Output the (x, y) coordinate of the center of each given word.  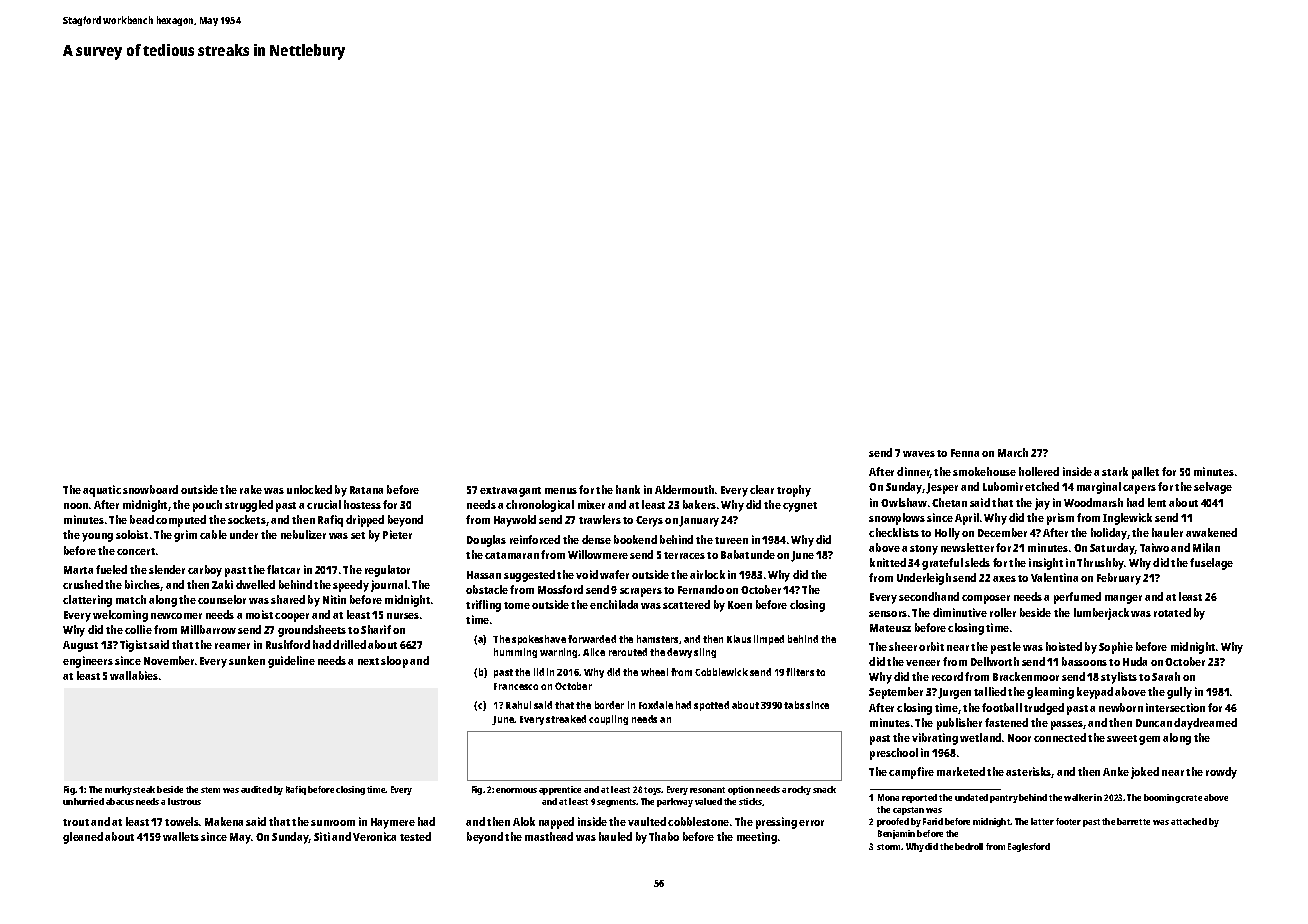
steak (144, 789)
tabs (794, 705)
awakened (1211, 532)
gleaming (1050, 693)
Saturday (1112, 549)
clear (762, 489)
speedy (351, 586)
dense (596, 539)
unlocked (309, 489)
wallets (181, 836)
